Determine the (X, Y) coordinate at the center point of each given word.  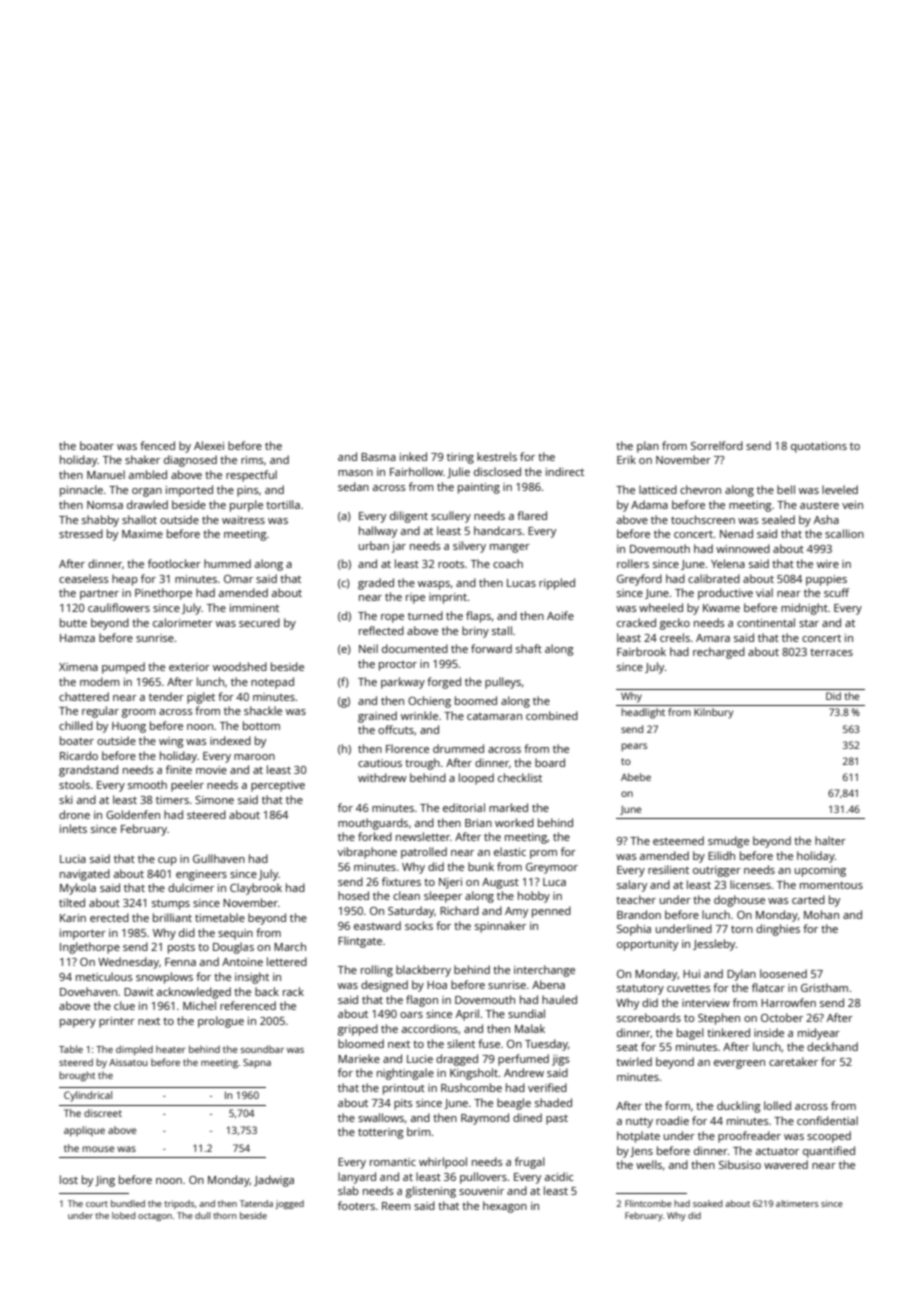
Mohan (821, 914)
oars (411, 1015)
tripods (179, 1204)
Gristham (824, 987)
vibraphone (367, 853)
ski (66, 799)
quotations (819, 447)
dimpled (134, 1050)
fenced (157, 445)
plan (648, 447)
